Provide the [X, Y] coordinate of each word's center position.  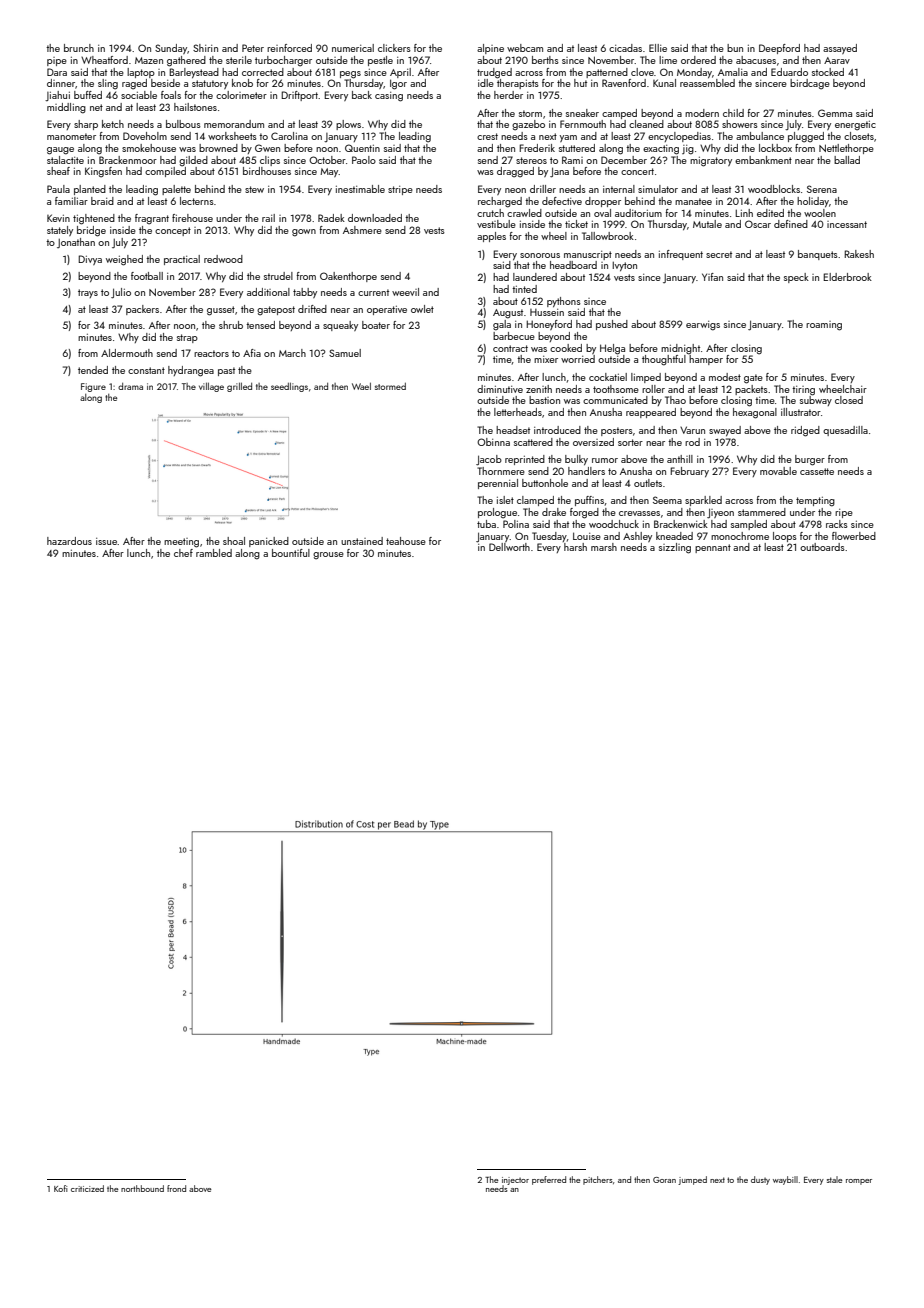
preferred [549, 1180]
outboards [822, 547]
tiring [803, 391]
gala [502, 325]
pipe [57, 61]
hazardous [69, 541]
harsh [575, 547]
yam [568, 138]
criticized [87, 1188]
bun [735, 48]
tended [93, 370]
